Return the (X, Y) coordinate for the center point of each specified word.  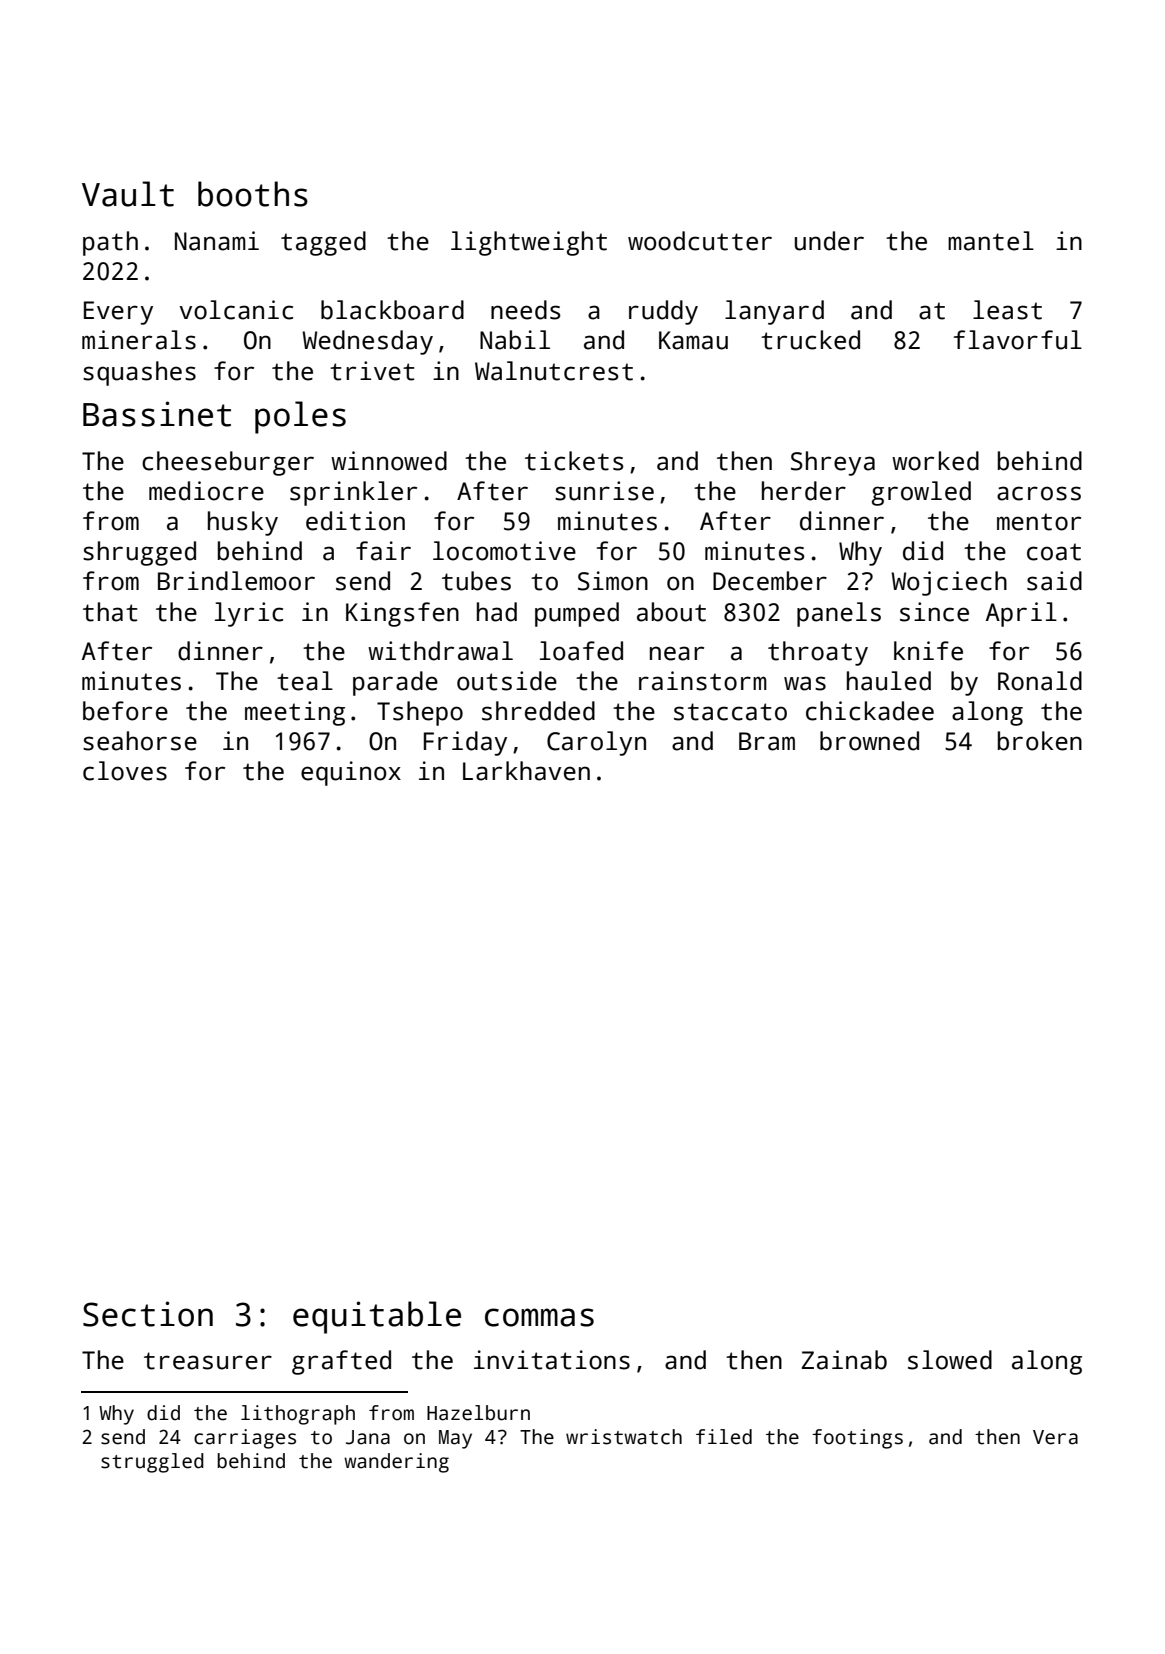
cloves (125, 771)
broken (1040, 741)
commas (539, 1317)
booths (253, 194)
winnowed (389, 461)
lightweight (529, 243)
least (1007, 310)
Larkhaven (526, 771)
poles (300, 417)
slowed (950, 1360)
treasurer (208, 1361)
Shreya (833, 463)
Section (148, 1314)
